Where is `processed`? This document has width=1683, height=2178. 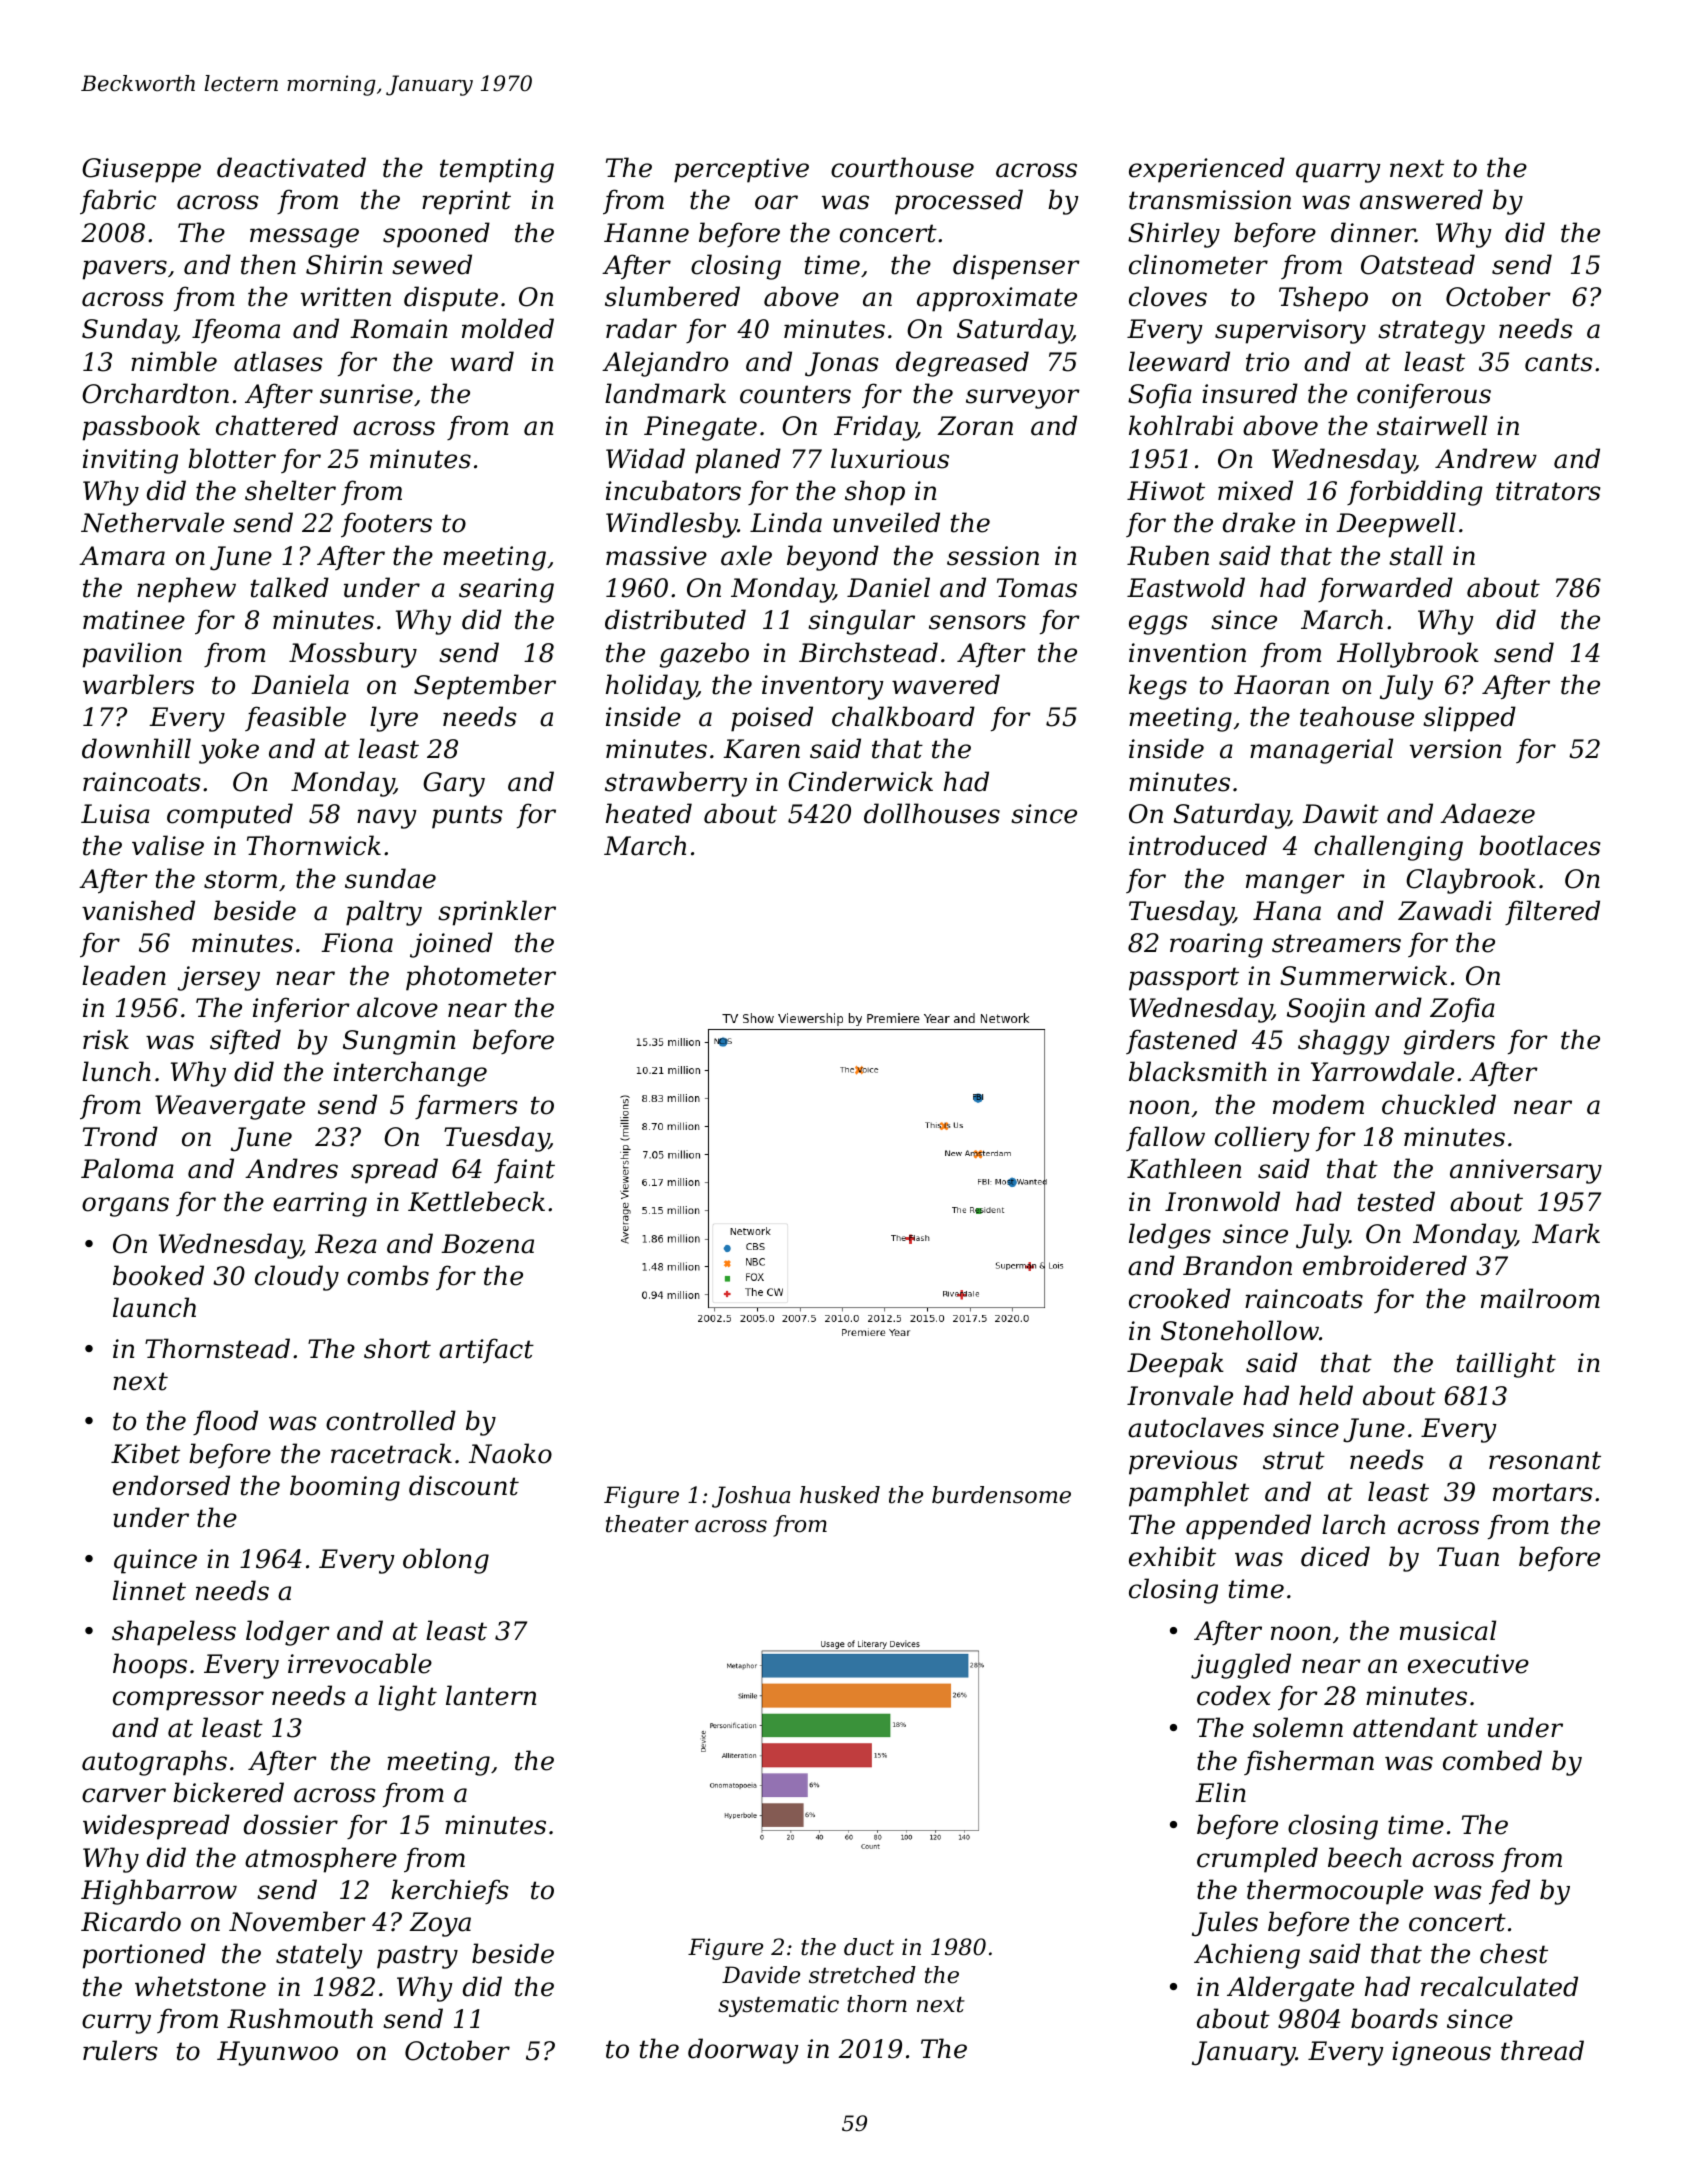 processed is located at coordinates (959, 202).
